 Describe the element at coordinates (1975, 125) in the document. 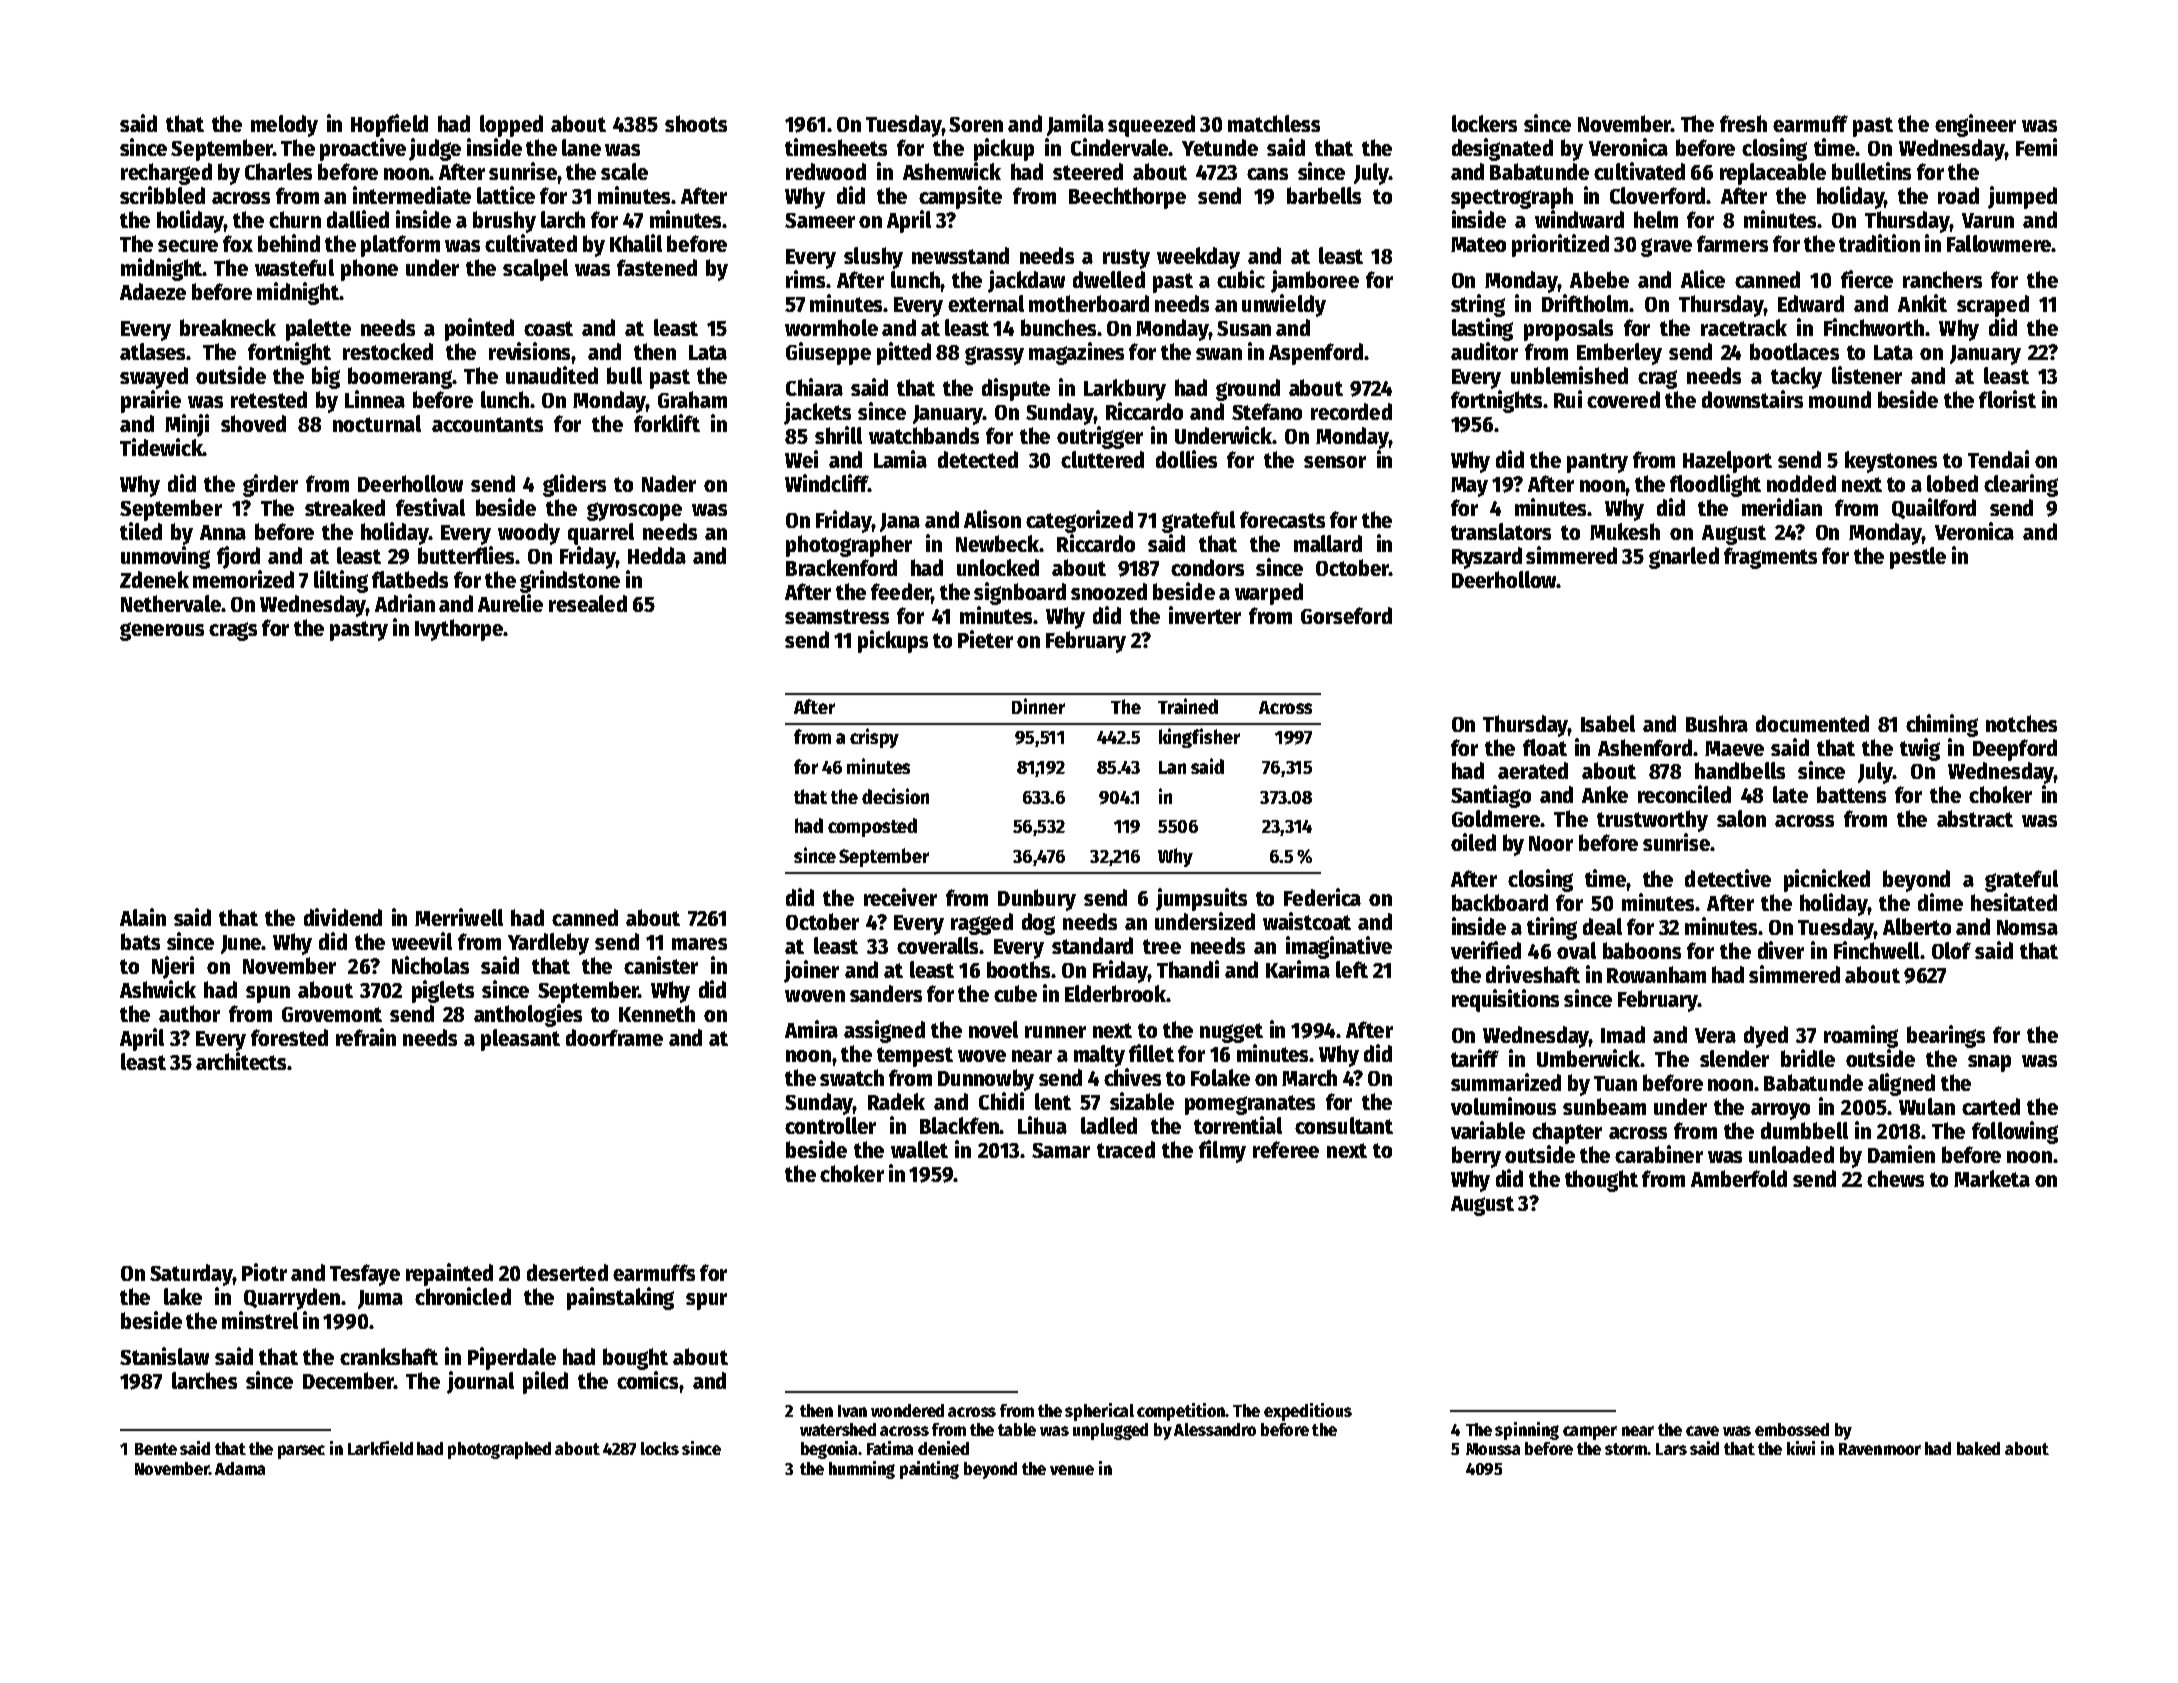

I see `engineer` at that location.
